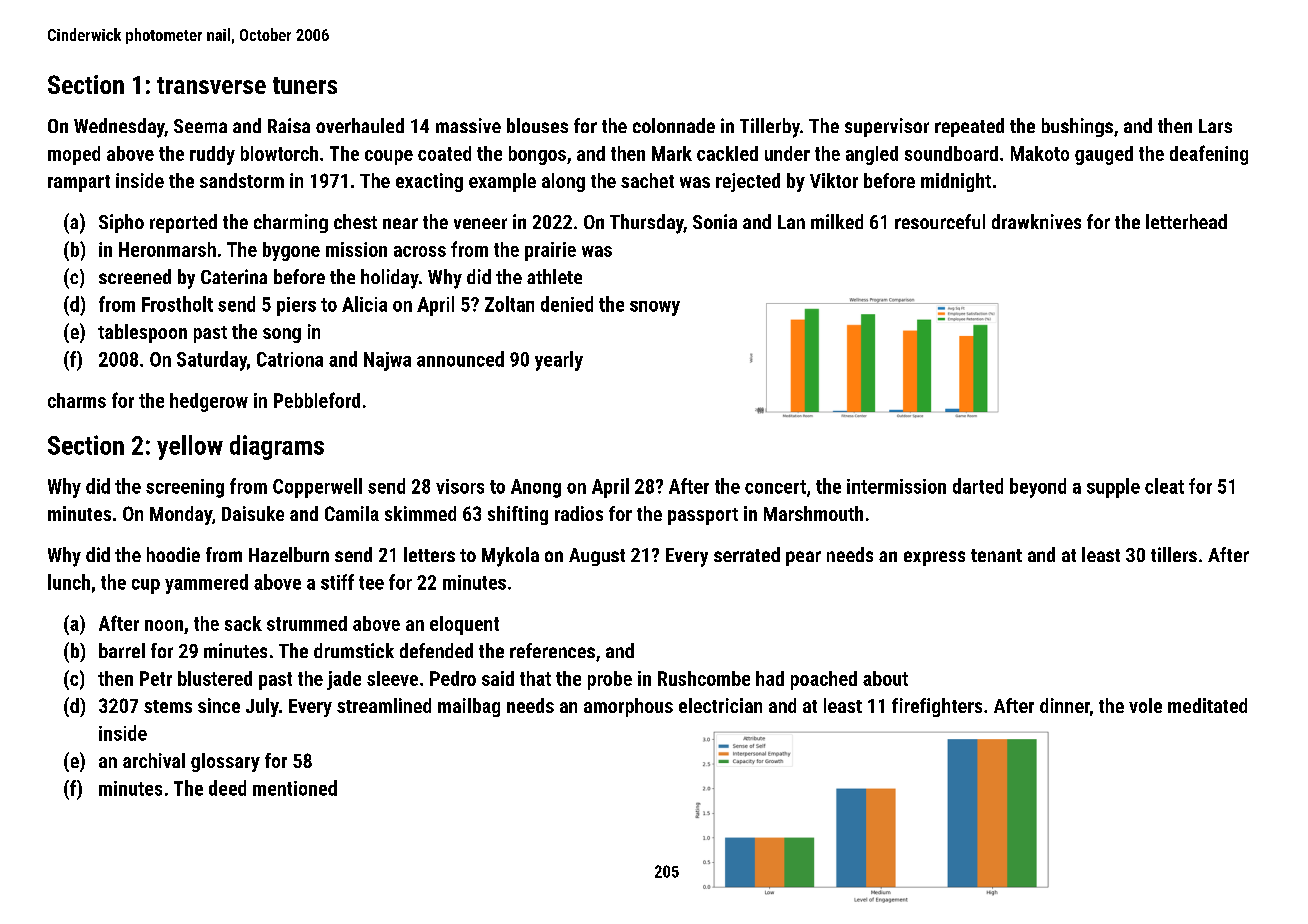 This page has height=924, width=1308. What do you see at coordinates (279, 153) in the page?
I see `blowtorch` at bounding box center [279, 153].
